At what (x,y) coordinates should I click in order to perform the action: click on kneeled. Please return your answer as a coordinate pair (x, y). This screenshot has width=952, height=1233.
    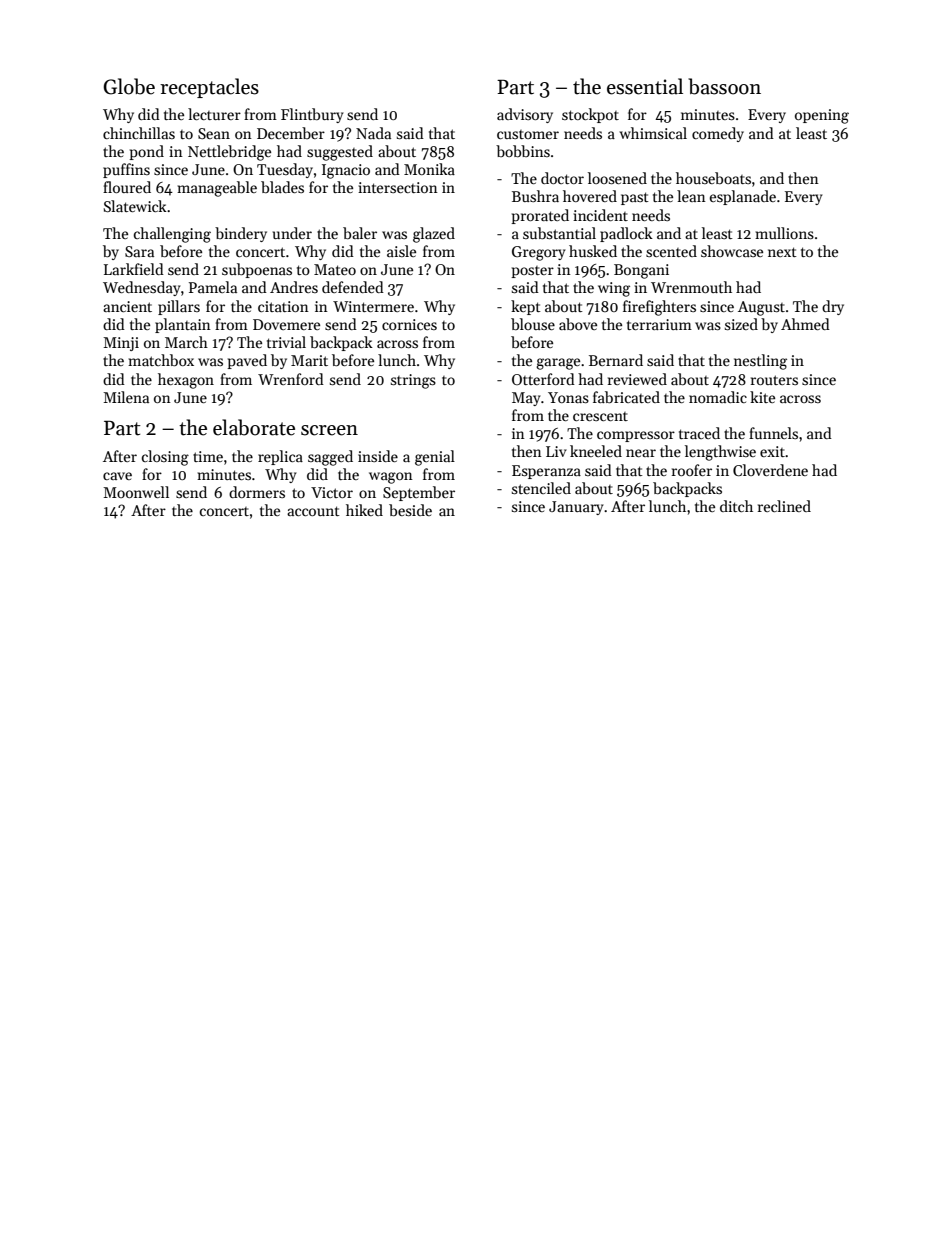
    Looking at the image, I should click on (596, 451).
